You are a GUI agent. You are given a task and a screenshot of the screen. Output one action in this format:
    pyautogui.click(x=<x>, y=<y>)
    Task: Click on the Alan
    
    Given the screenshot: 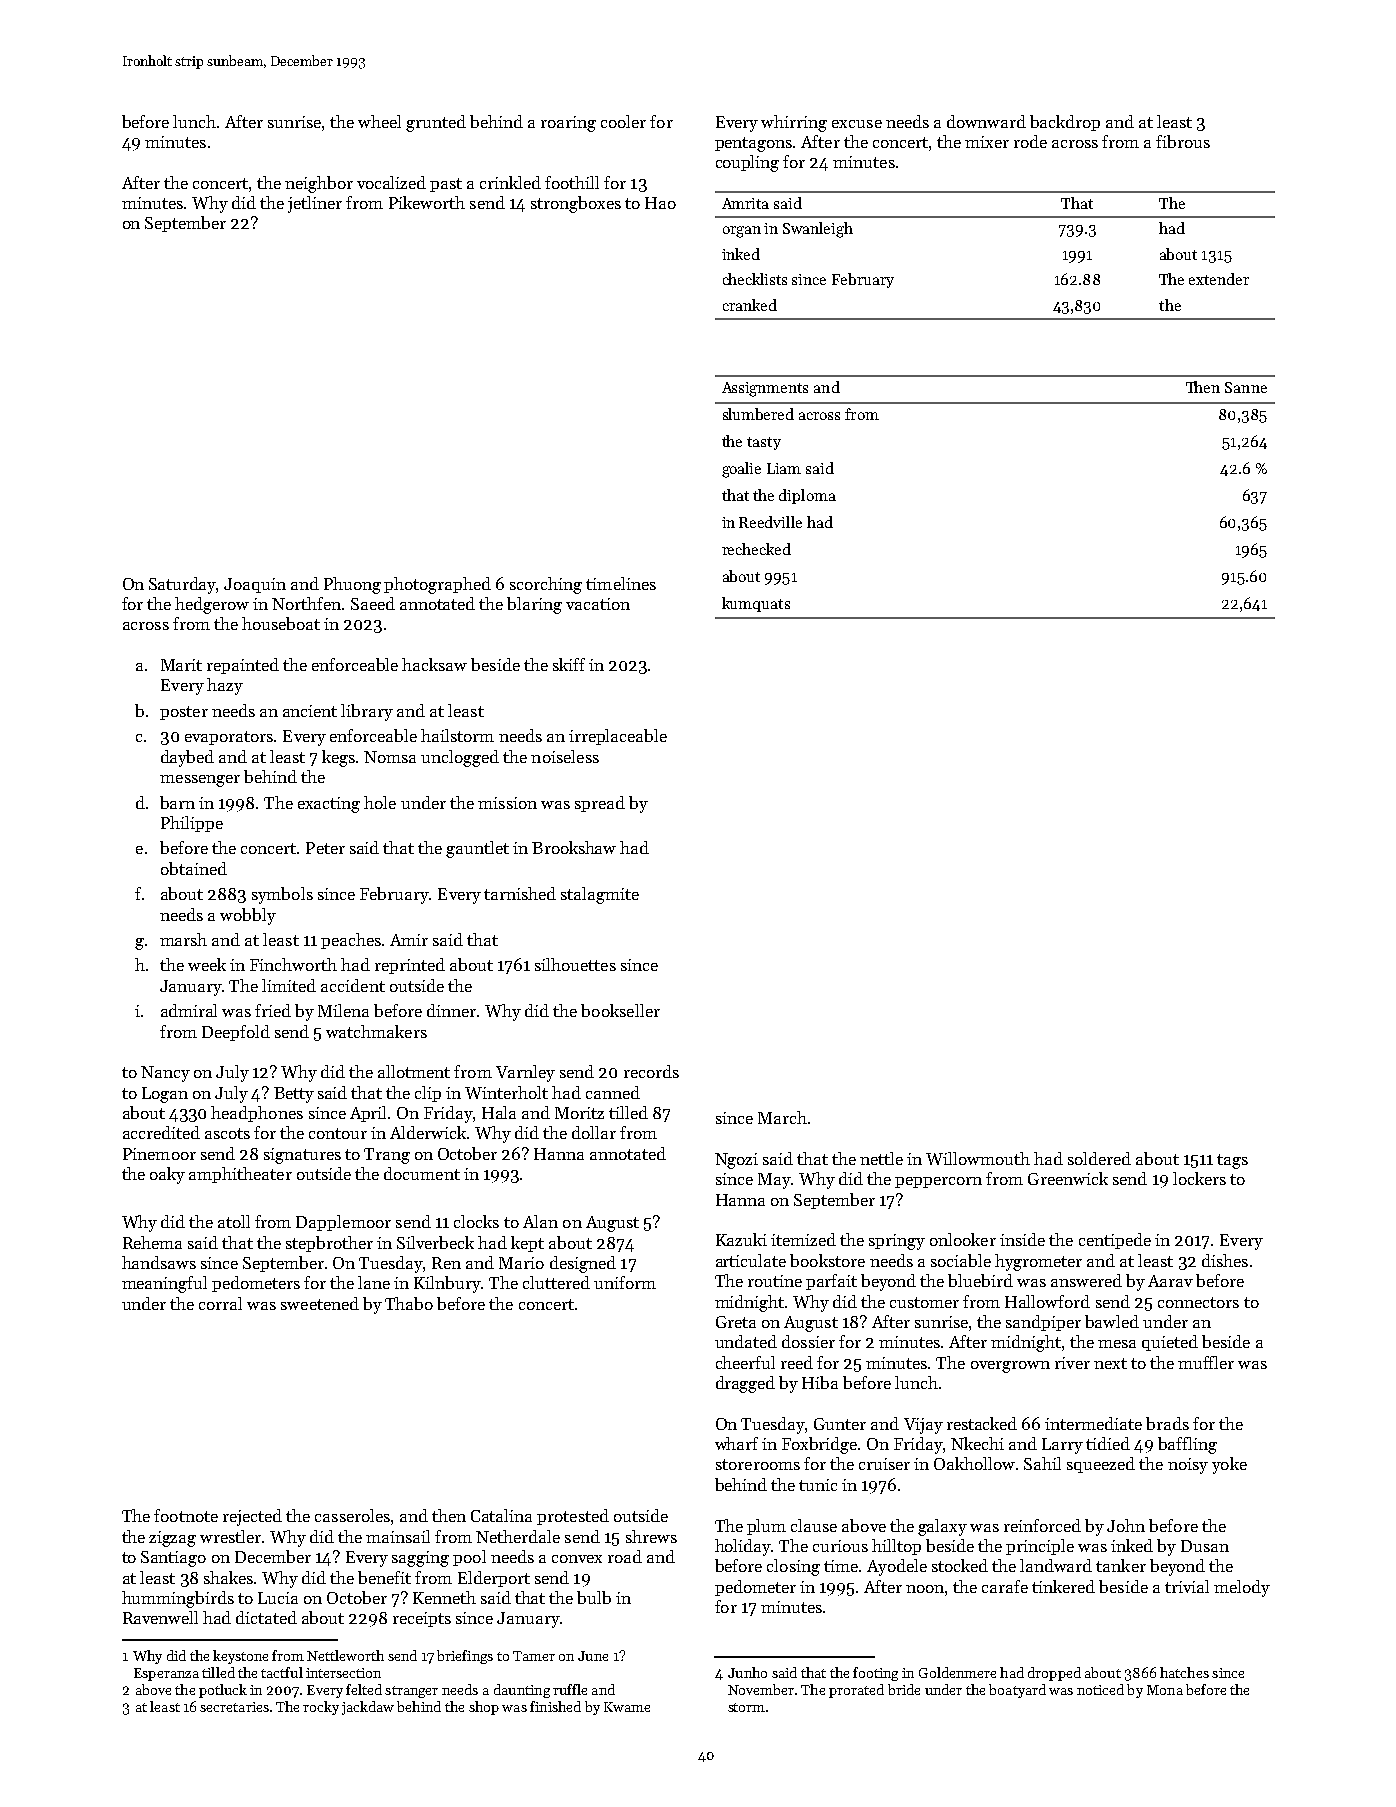 What is the action you would take?
    pyautogui.click(x=540, y=1221)
